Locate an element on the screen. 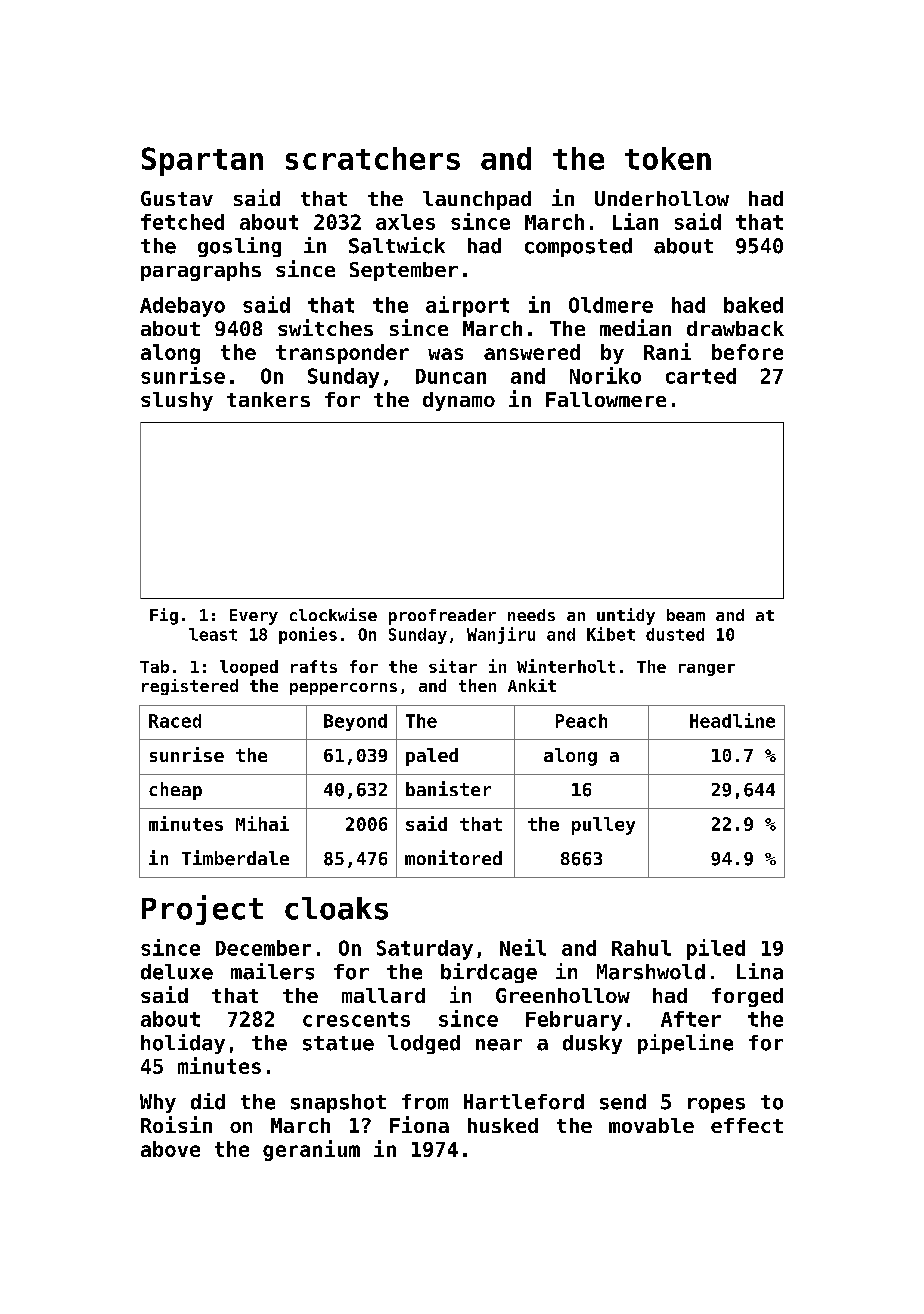 The width and height of the screenshot is (924, 1314). paled is located at coordinates (432, 757).
